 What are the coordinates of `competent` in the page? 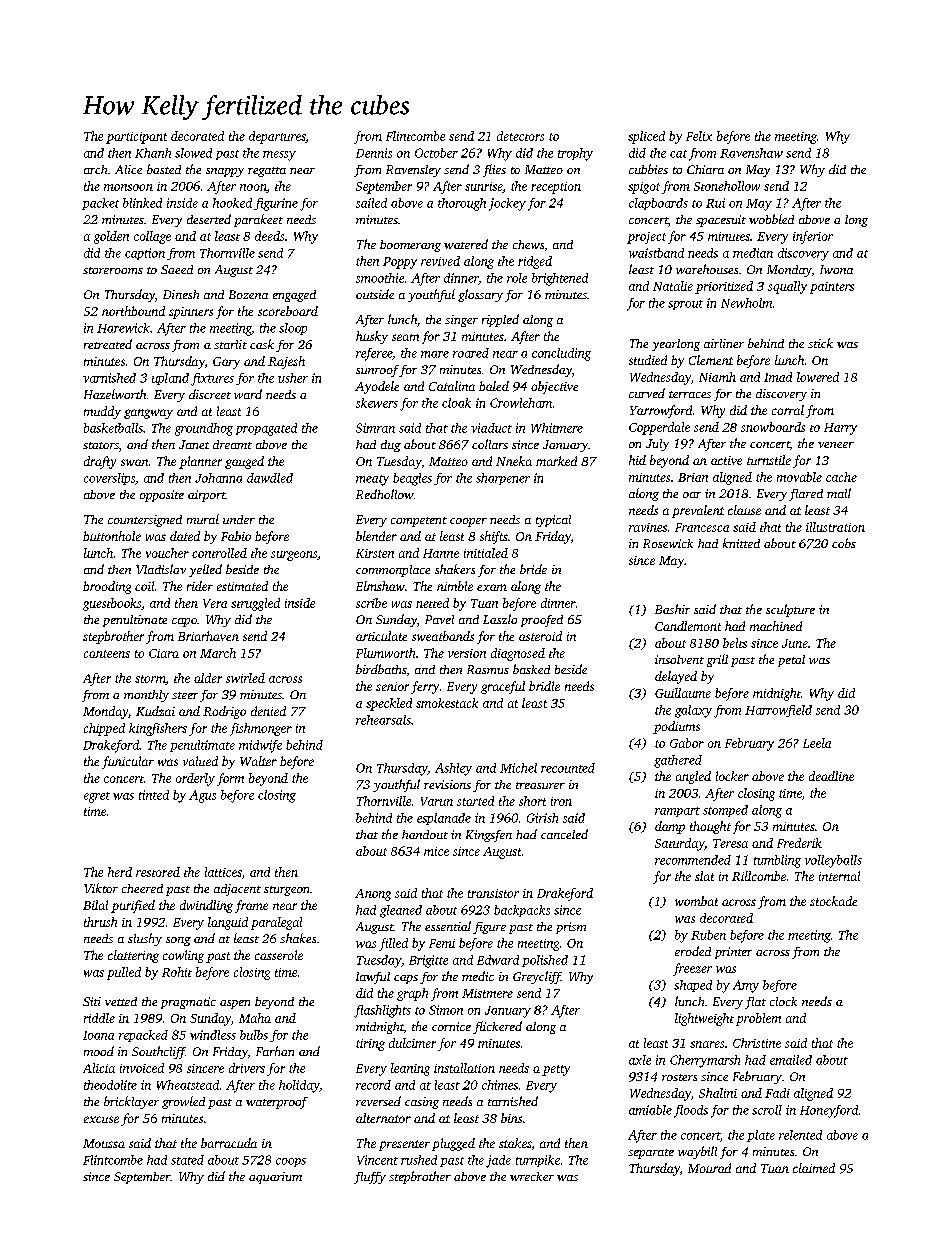 It's located at (419, 522).
